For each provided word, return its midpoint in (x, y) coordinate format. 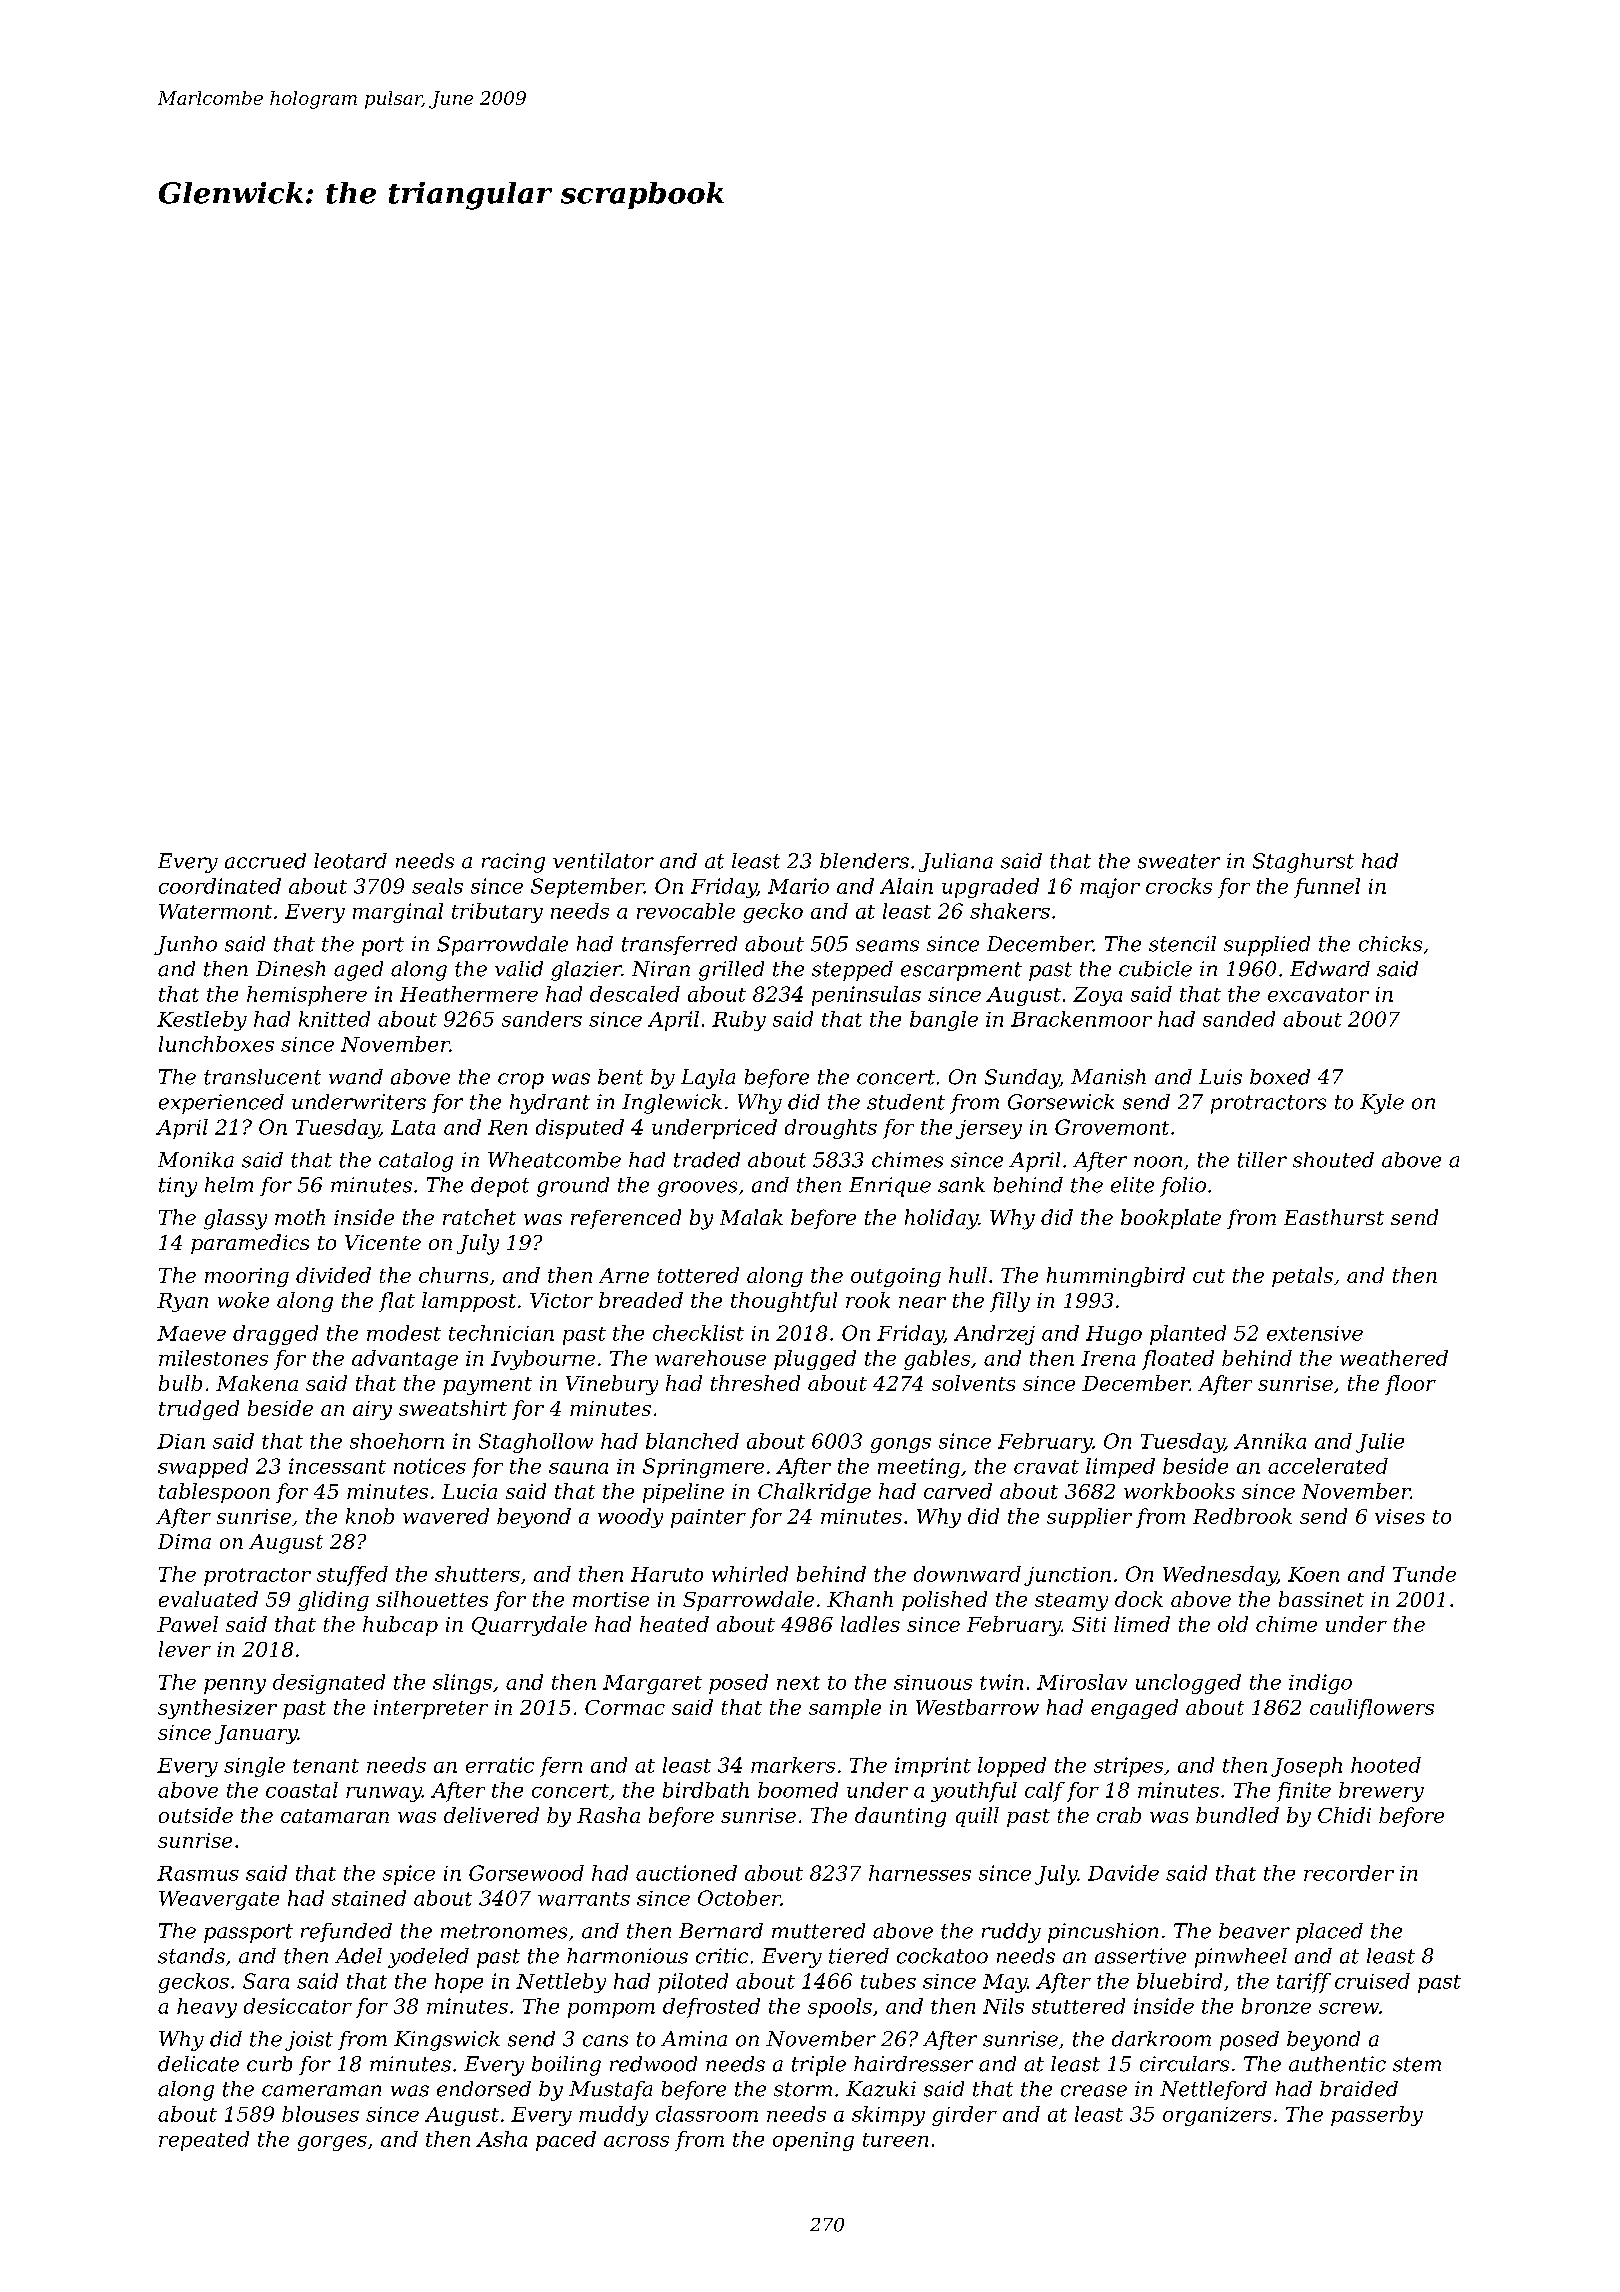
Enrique (890, 1187)
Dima (184, 1541)
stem (1417, 2064)
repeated (204, 2141)
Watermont (215, 911)
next (798, 1683)
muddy (613, 2116)
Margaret (652, 1684)
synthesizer (217, 1709)
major (1110, 888)
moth (300, 1217)
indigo (1320, 1684)
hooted (1386, 1765)
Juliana (956, 862)
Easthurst (1334, 1217)
